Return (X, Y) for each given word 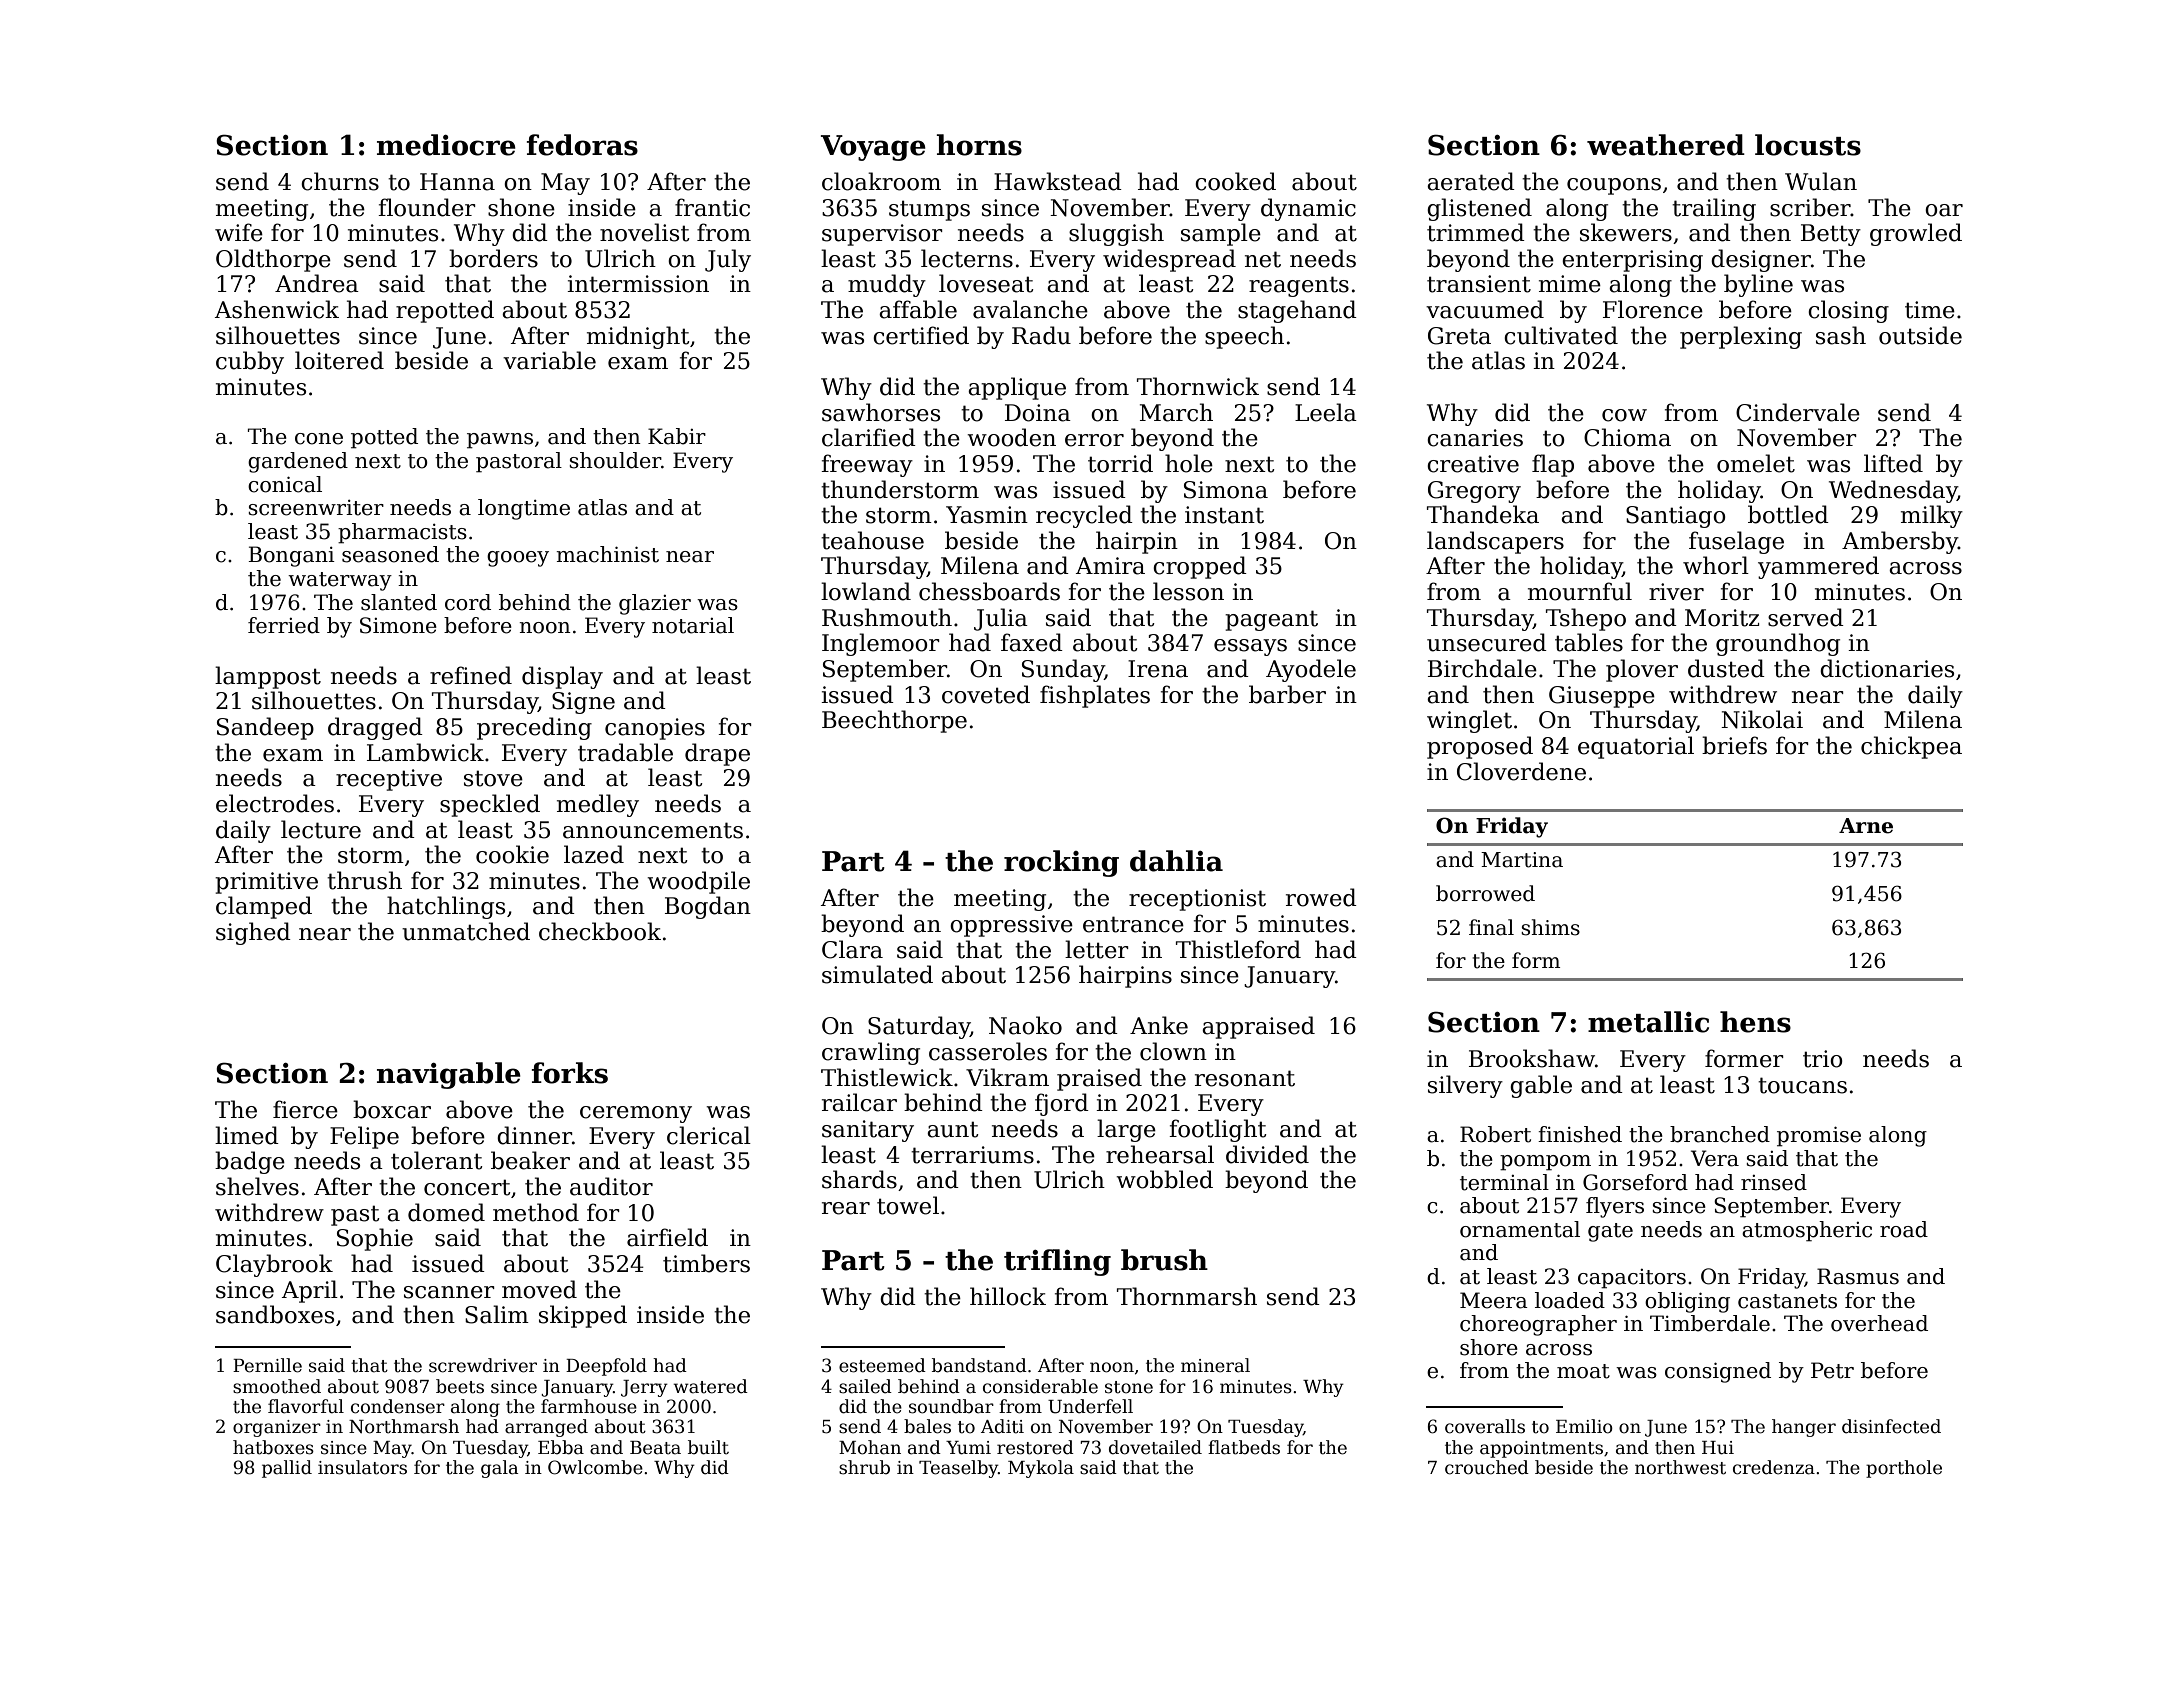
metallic (1648, 1022)
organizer (277, 1428)
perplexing (1741, 337)
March (1176, 412)
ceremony (636, 1114)
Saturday (919, 1027)
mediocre (446, 145)
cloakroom (881, 181)
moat (1583, 1371)
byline (1758, 285)
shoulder (615, 460)
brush (1164, 1260)
